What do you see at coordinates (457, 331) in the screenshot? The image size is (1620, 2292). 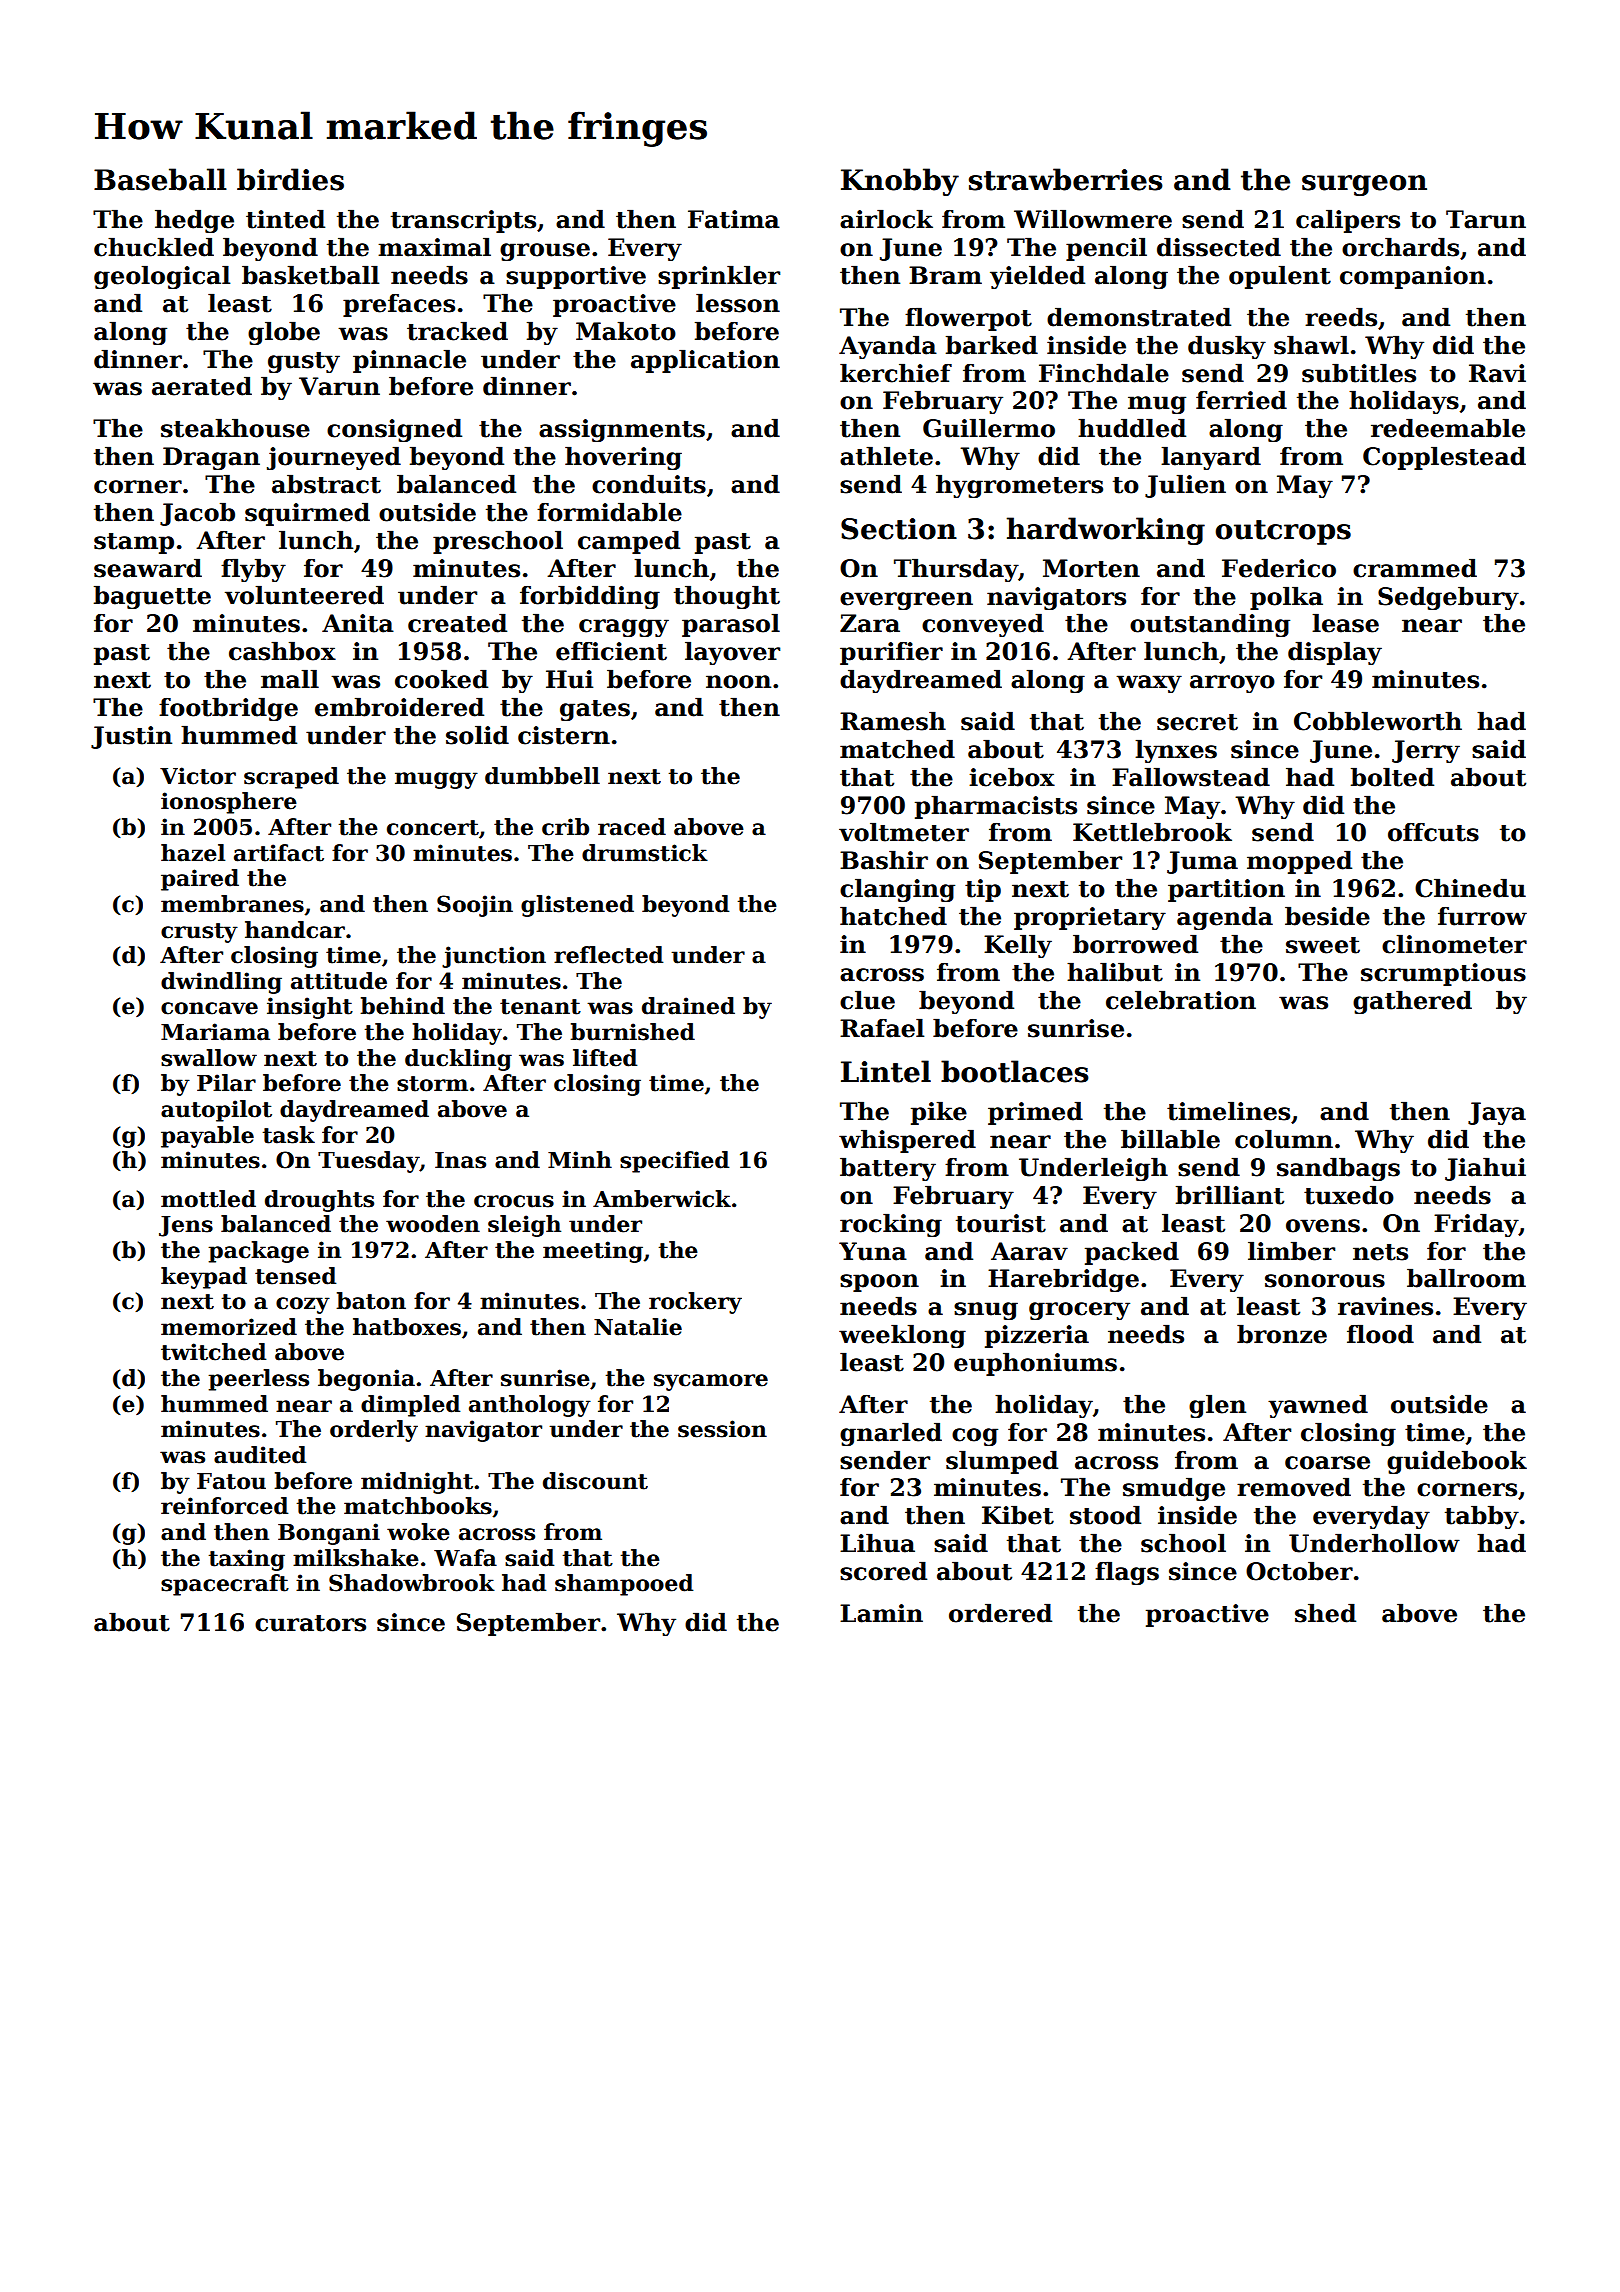 I see `tracked` at bounding box center [457, 331].
